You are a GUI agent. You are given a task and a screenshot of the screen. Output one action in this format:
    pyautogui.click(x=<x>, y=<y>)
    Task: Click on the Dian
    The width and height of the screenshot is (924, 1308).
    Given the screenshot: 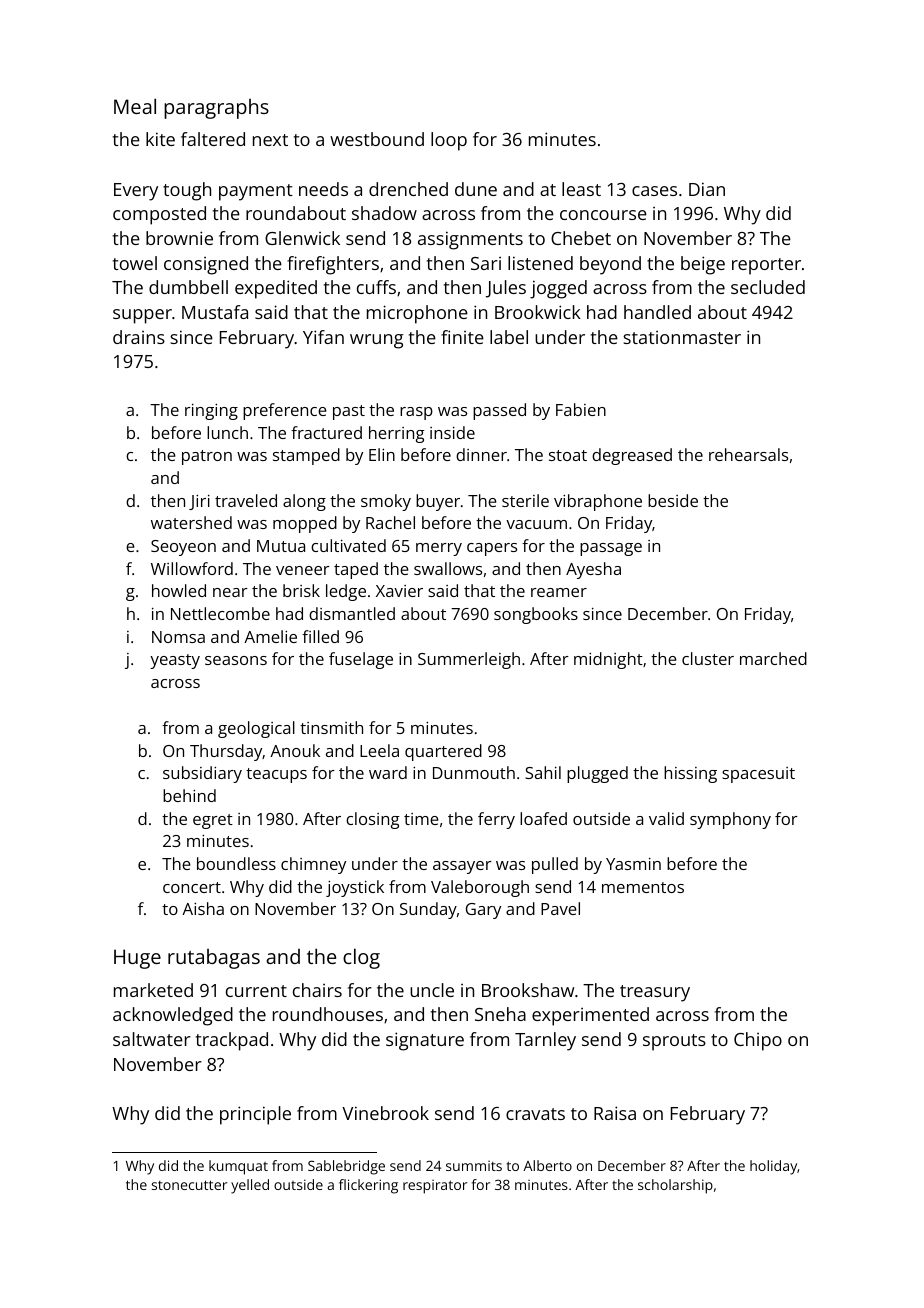 What is the action you would take?
    pyautogui.click(x=707, y=189)
